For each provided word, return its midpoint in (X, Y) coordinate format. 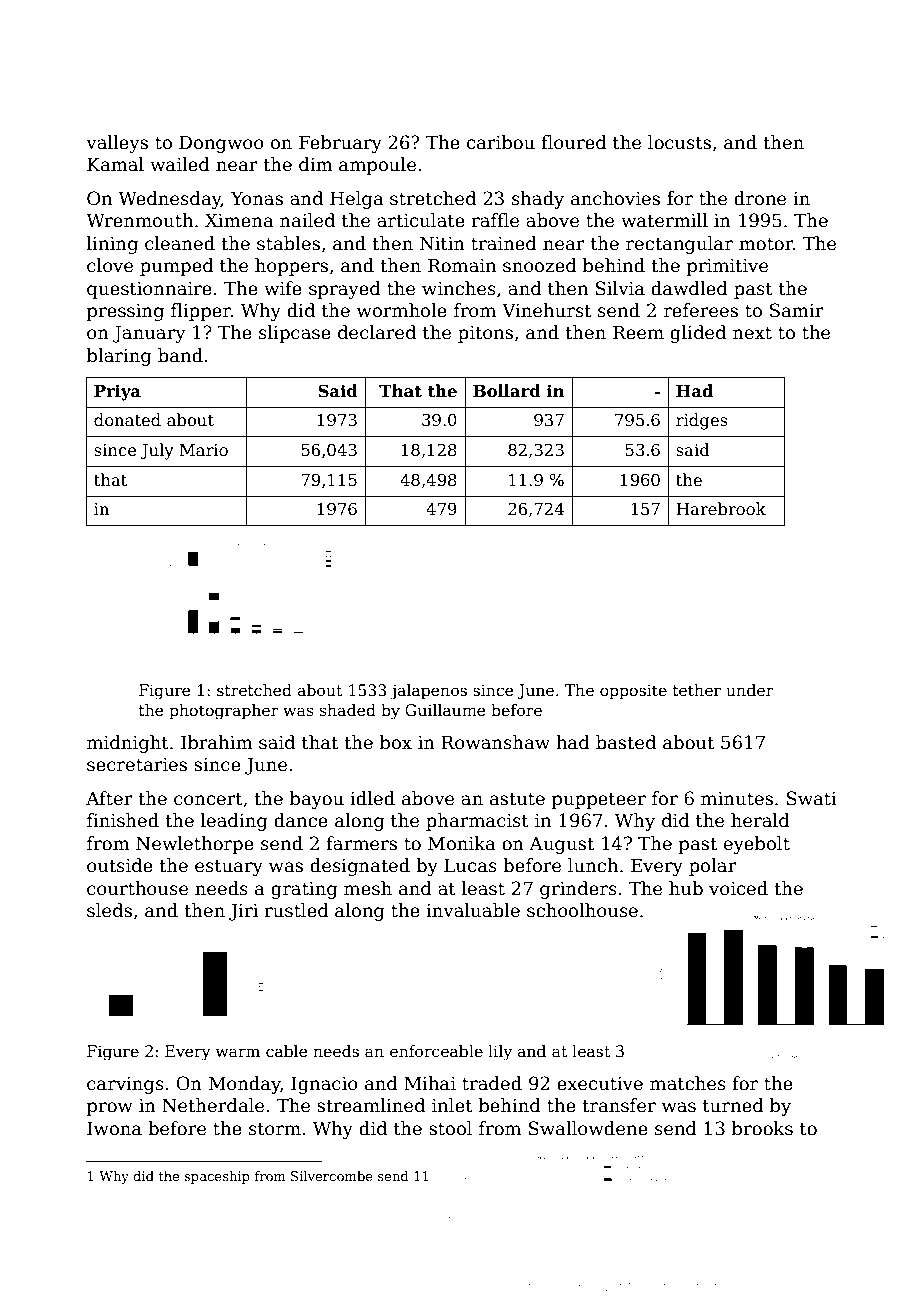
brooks (762, 1128)
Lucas (470, 865)
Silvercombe (332, 1176)
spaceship (217, 1177)
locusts (679, 142)
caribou (501, 142)
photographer (224, 712)
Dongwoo (221, 144)
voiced (738, 888)
